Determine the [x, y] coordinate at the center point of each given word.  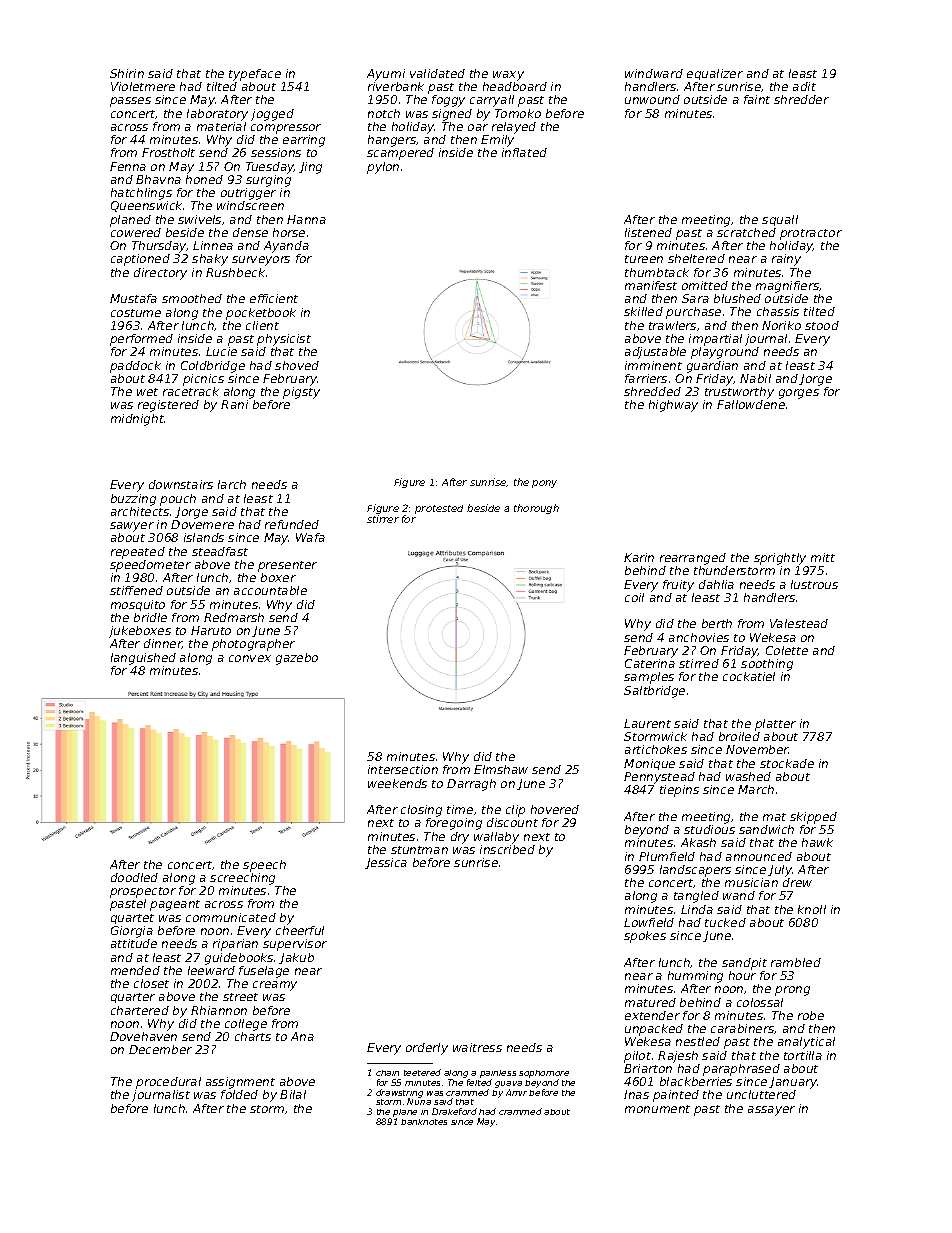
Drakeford [454, 1111]
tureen [644, 259]
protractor [811, 234]
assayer [771, 1111]
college [246, 1025]
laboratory [217, 115]
